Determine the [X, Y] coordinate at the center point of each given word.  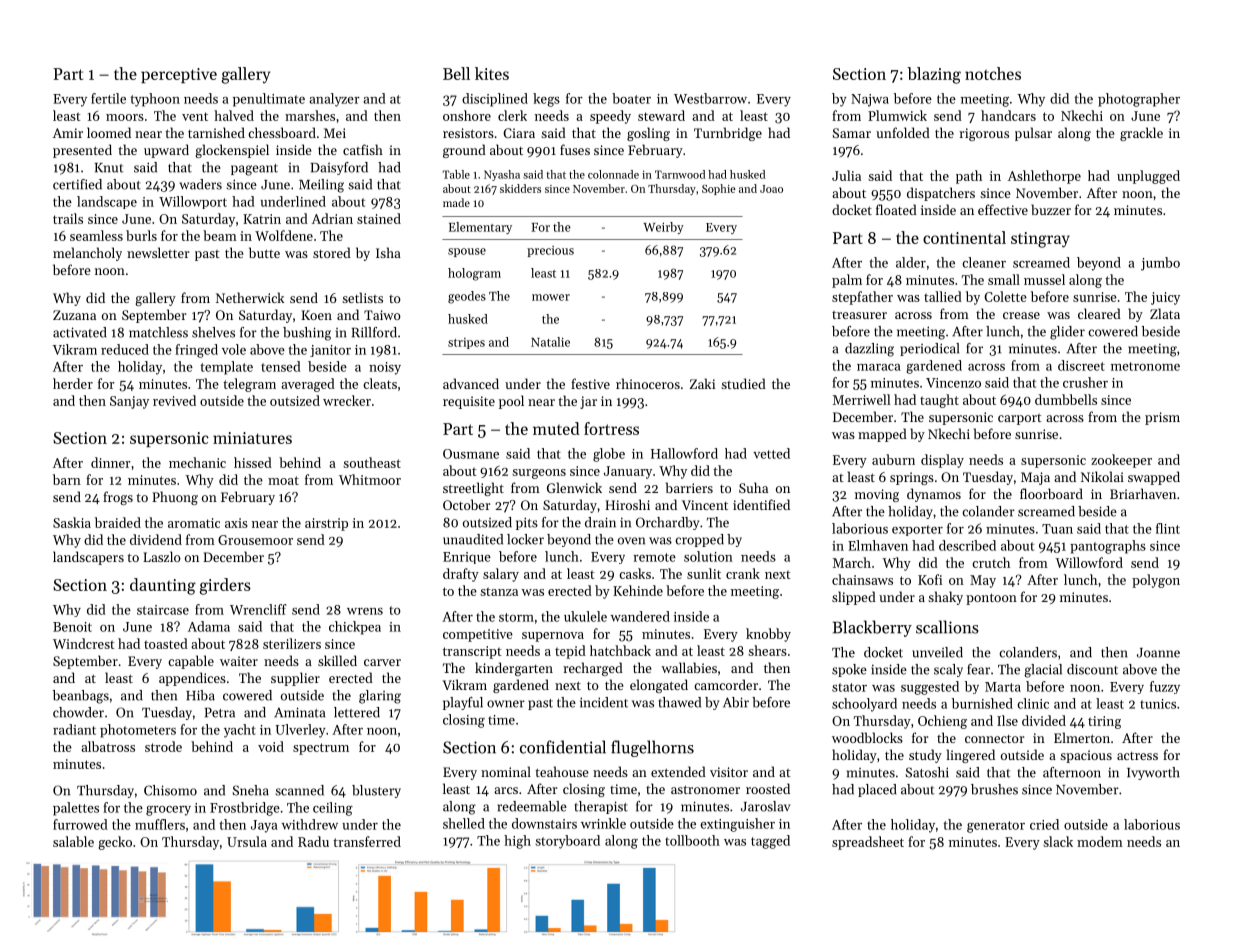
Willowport [193, 202]
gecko [115, 843]
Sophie [719, 189]
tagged [770, 842]
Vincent [705, 505]
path [969, 177]
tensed [281, 366]
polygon [1156, 581]
